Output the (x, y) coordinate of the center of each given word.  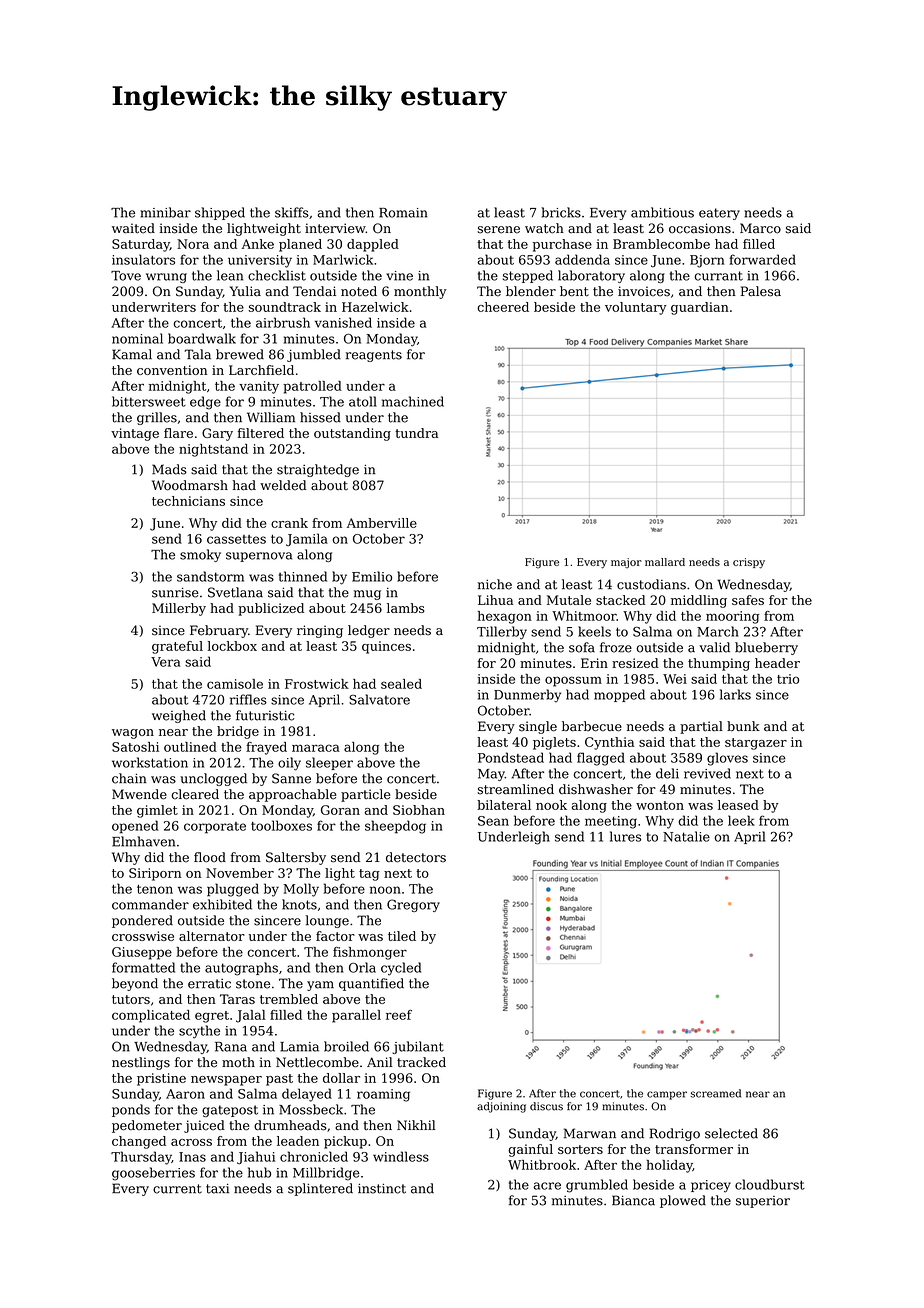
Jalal (251, 1016)
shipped (220, 213)
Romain (403, 213)
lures (625, 836)
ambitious (662, 212)
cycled (401, 969)
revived (707, 773)
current (177, 1189)
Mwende (139, 794)
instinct (382, 1188)
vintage (135, 434)
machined (413, 401)
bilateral (504, 805)
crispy (749, 563)
